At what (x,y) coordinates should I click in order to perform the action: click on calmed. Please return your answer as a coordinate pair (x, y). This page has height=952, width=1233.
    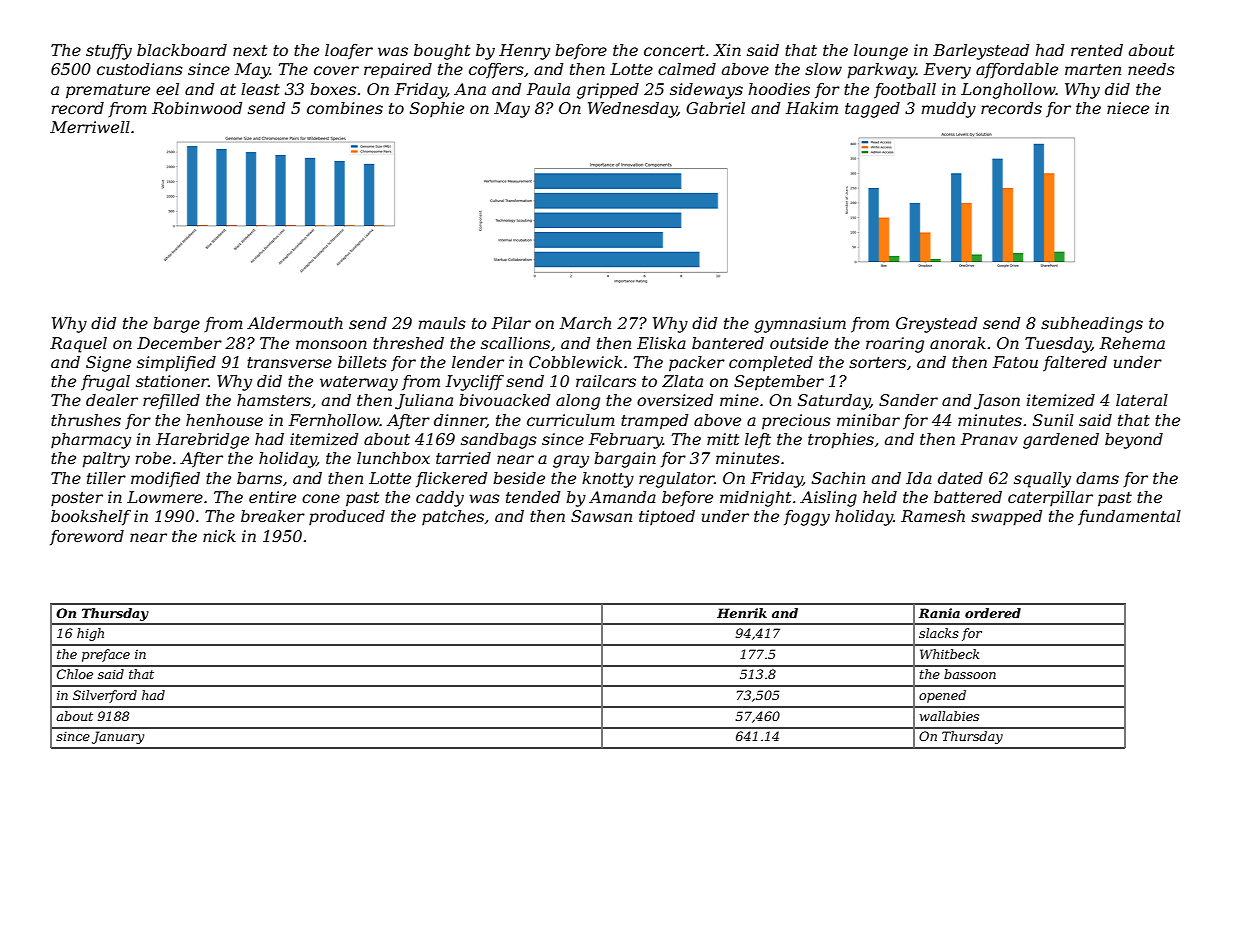
    Looking at the image, I should click on (687, 69).
